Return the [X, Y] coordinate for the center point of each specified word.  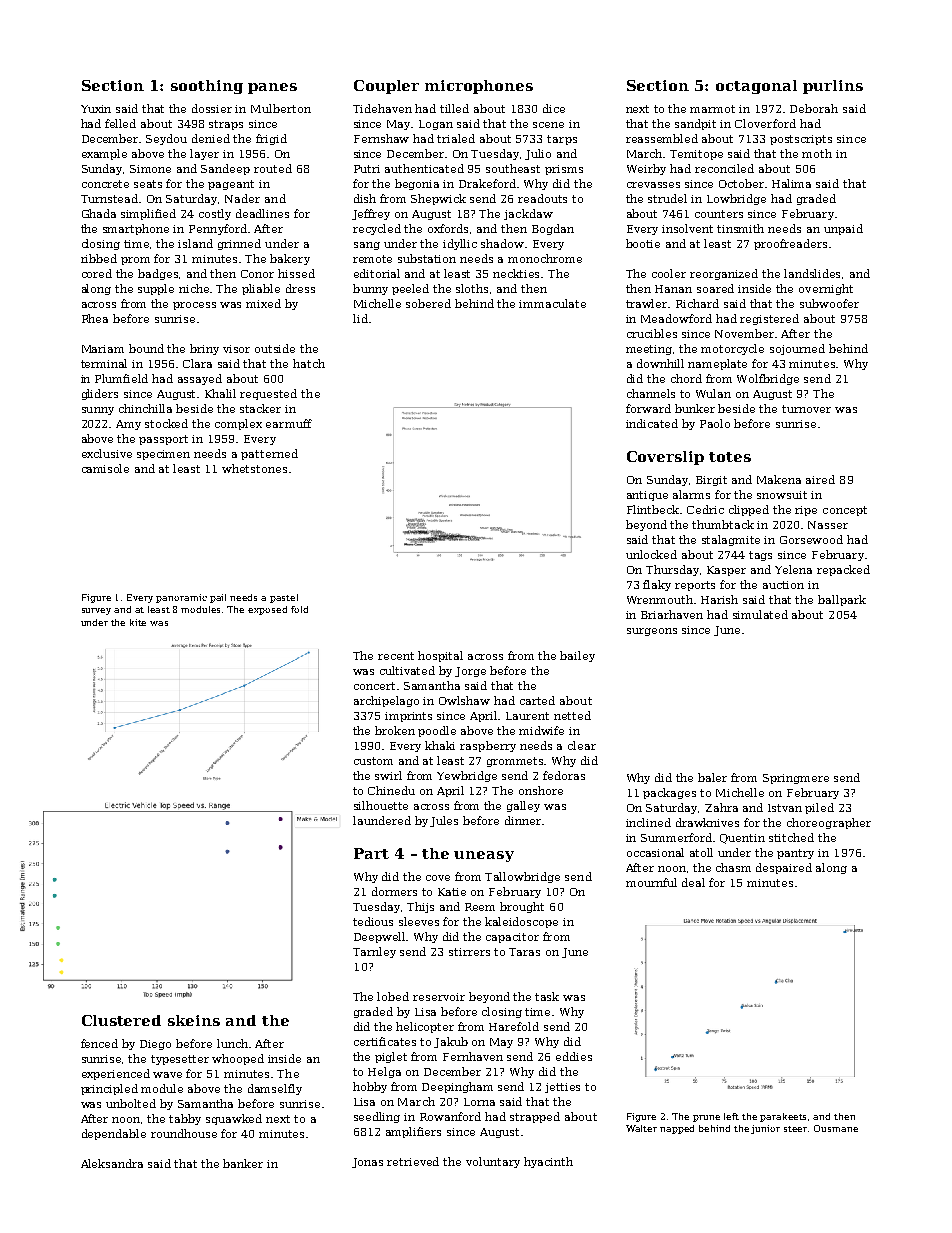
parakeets [783, 1117]
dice [554, 108]
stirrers [469, 952]
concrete [105, 184]
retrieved [413, 1161]
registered [769, 319]
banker [243, 1163]
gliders [100, 394]
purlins [833, 87]
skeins [194, 1020]
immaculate [552, 303]
